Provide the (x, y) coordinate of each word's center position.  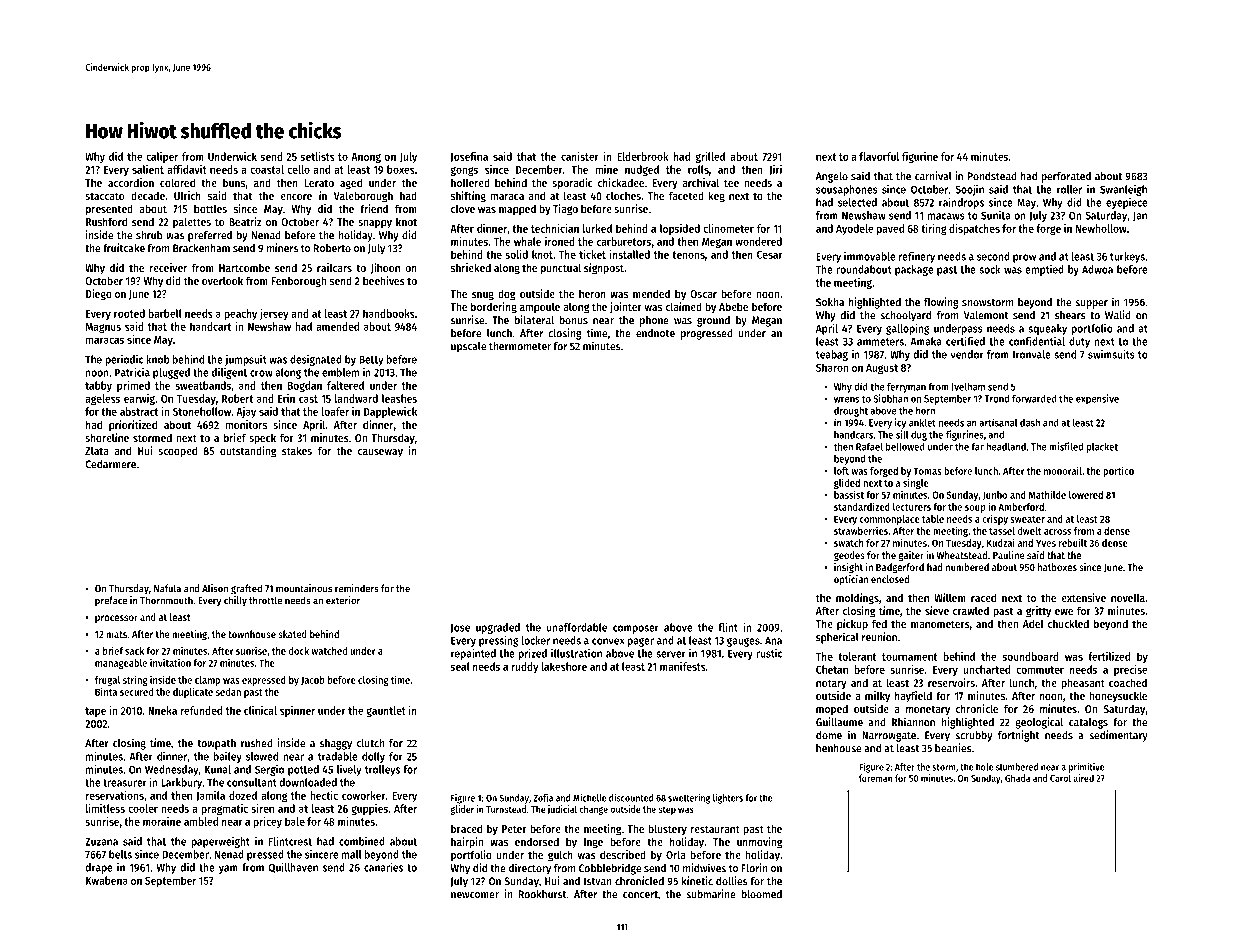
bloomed (761, 894)
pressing (499, 641)
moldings (857, 599)
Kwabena (107, 880)
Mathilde (1047, 494)
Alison (215, 588)
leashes (399, 398)
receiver (168, 267)
